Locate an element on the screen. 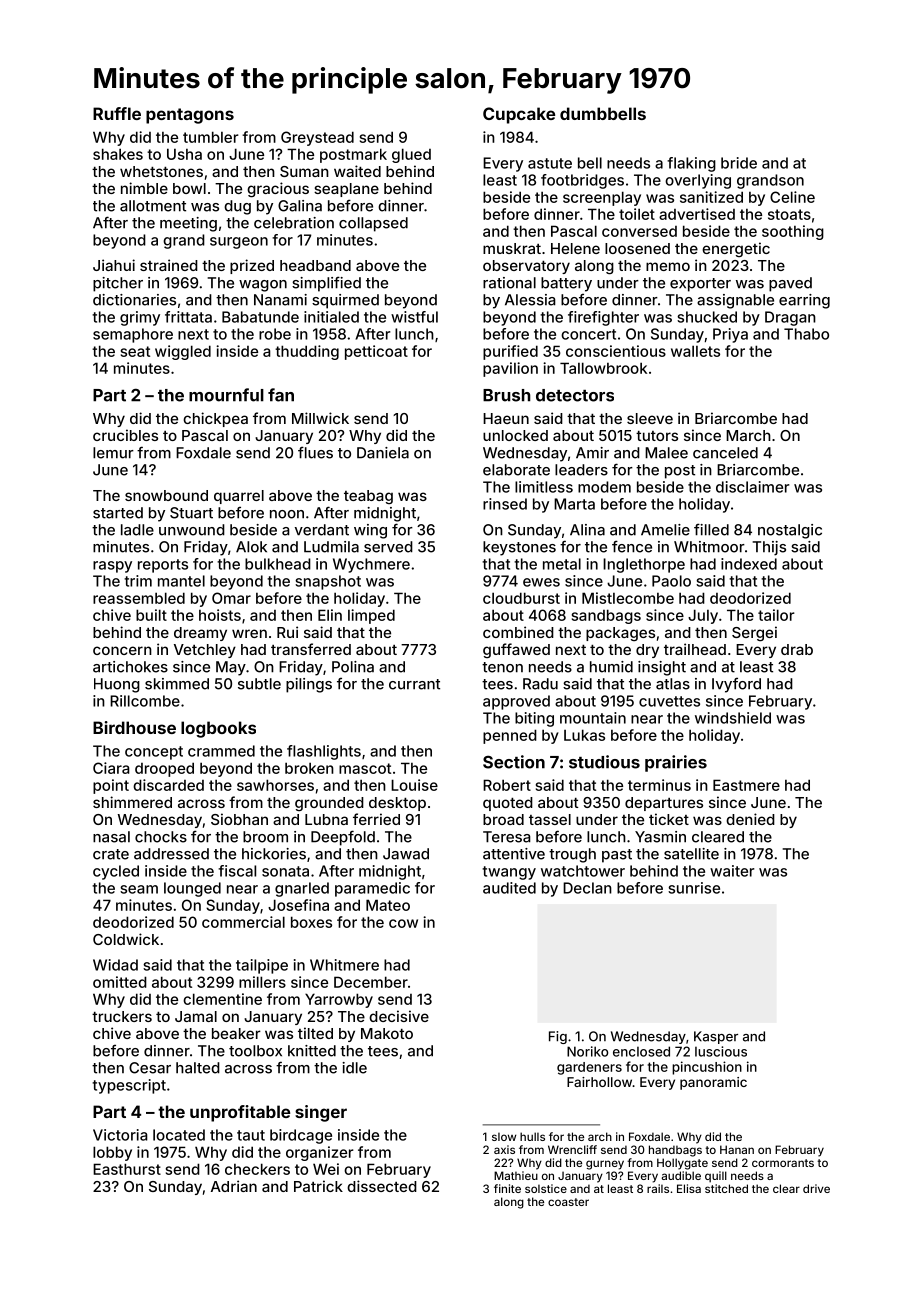 This screenshot has height=1308, width=924. gracious is located at coordinates (278, 190).
